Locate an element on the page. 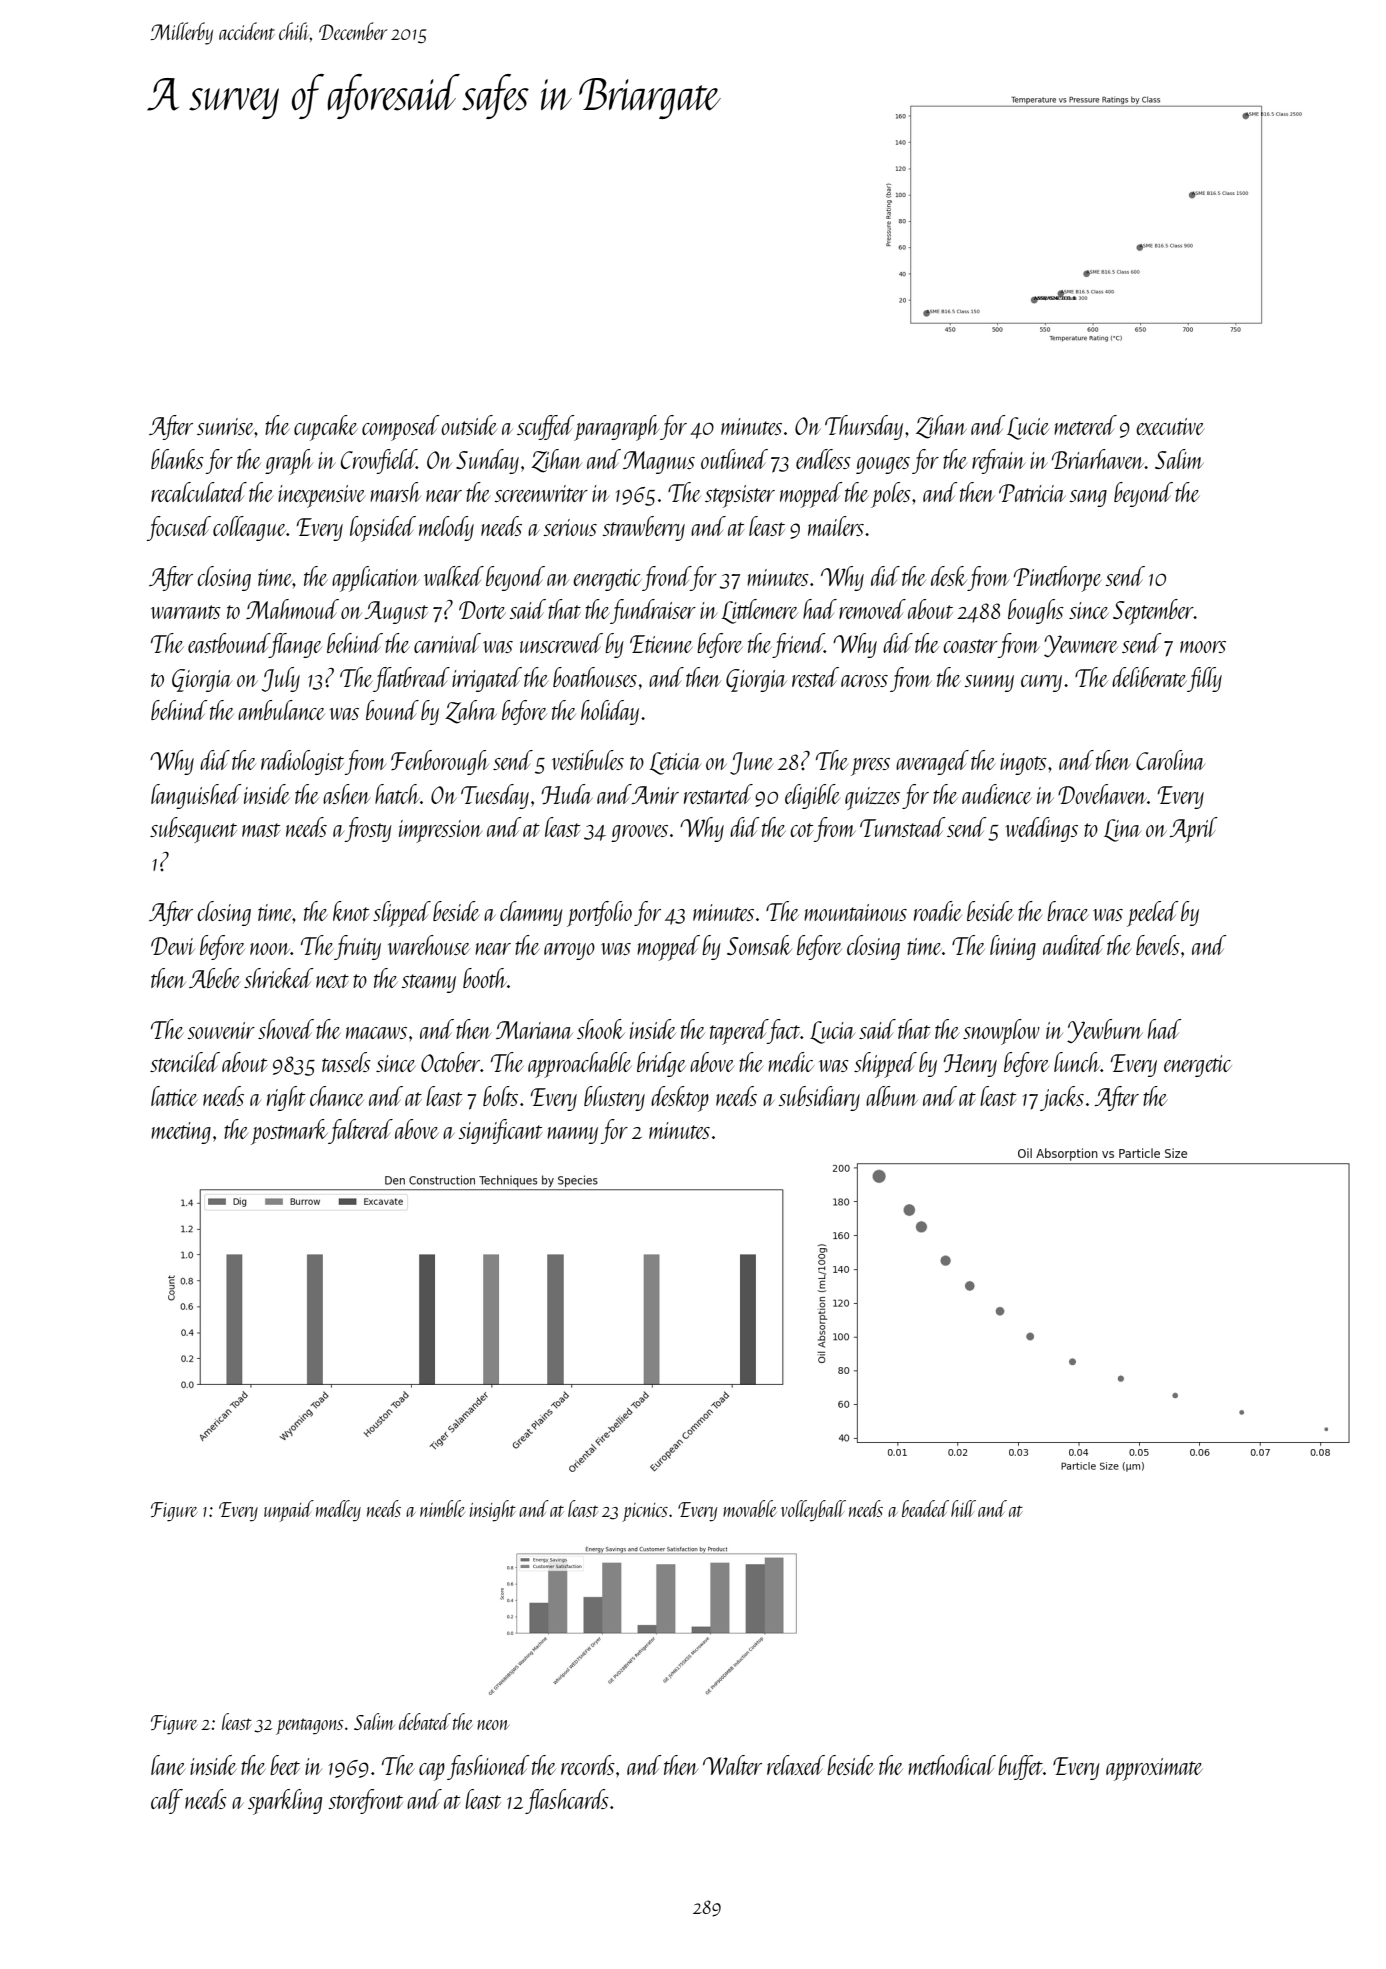 The width and height of the document is (1386, 1969). cap is located at coordinates (432, 1772).
